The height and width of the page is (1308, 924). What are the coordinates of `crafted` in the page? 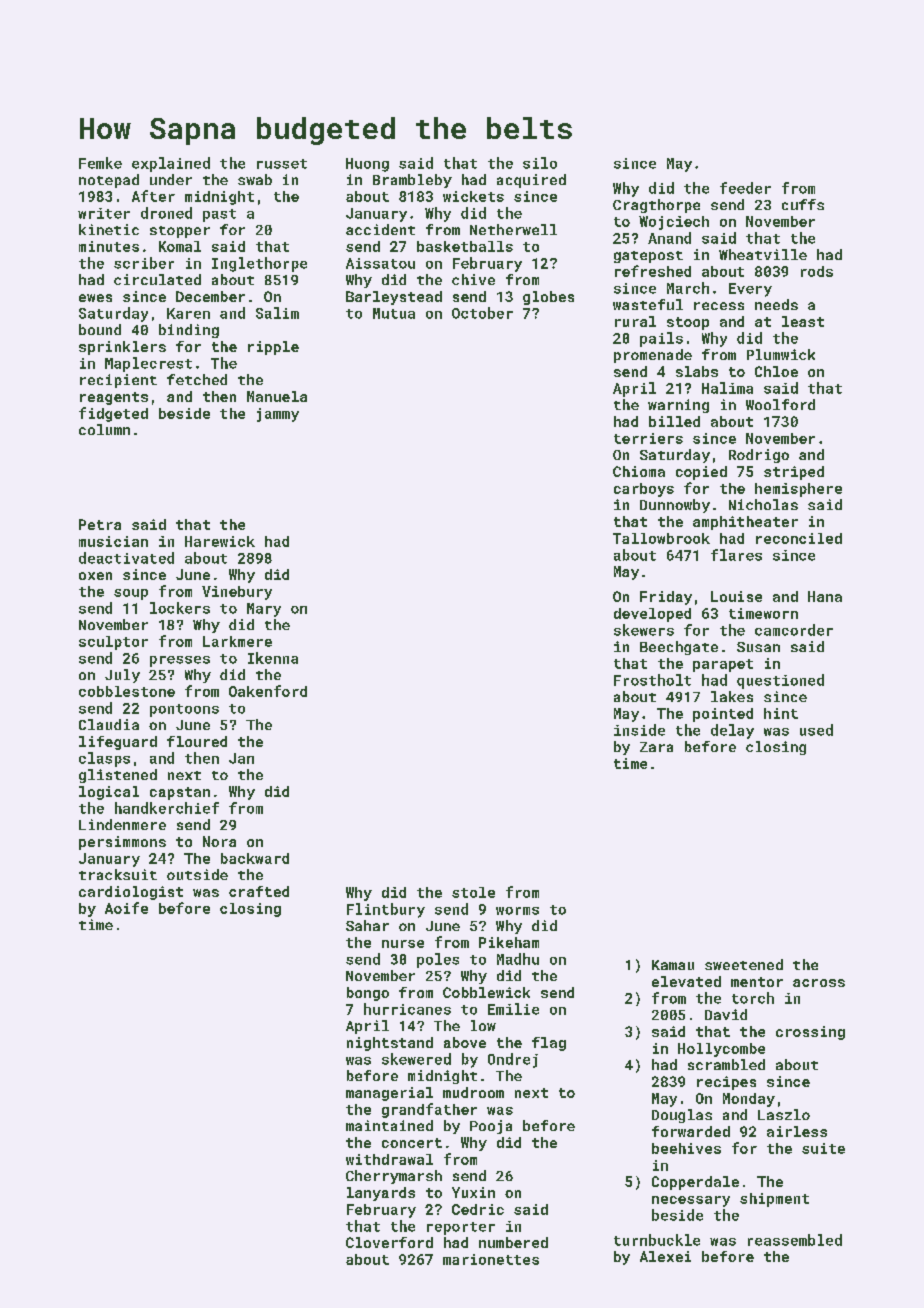 It's located at (259, 891).
